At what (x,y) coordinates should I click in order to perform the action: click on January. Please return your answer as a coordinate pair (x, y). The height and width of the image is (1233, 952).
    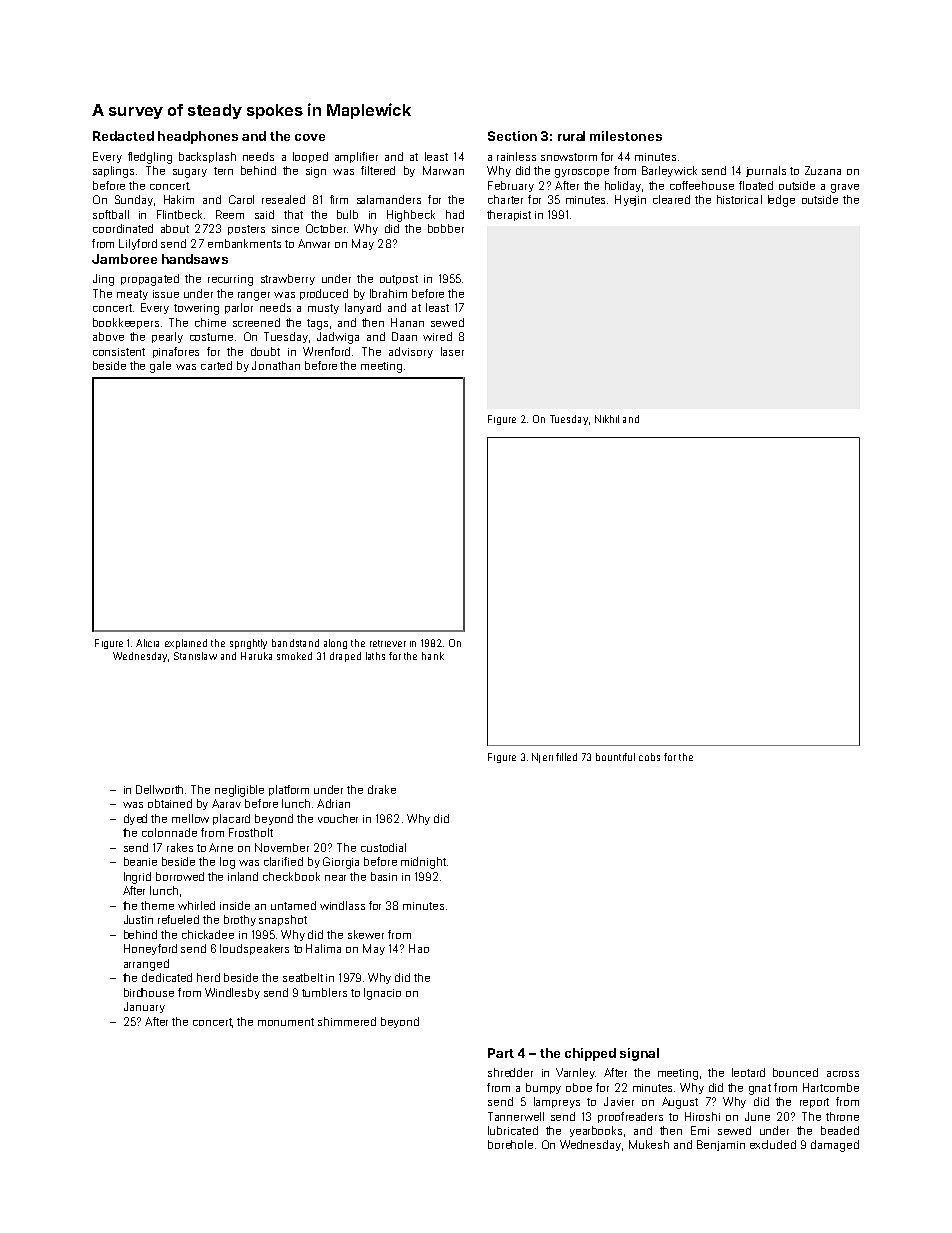
    Looking at the image, I should click on (144, 1007).
